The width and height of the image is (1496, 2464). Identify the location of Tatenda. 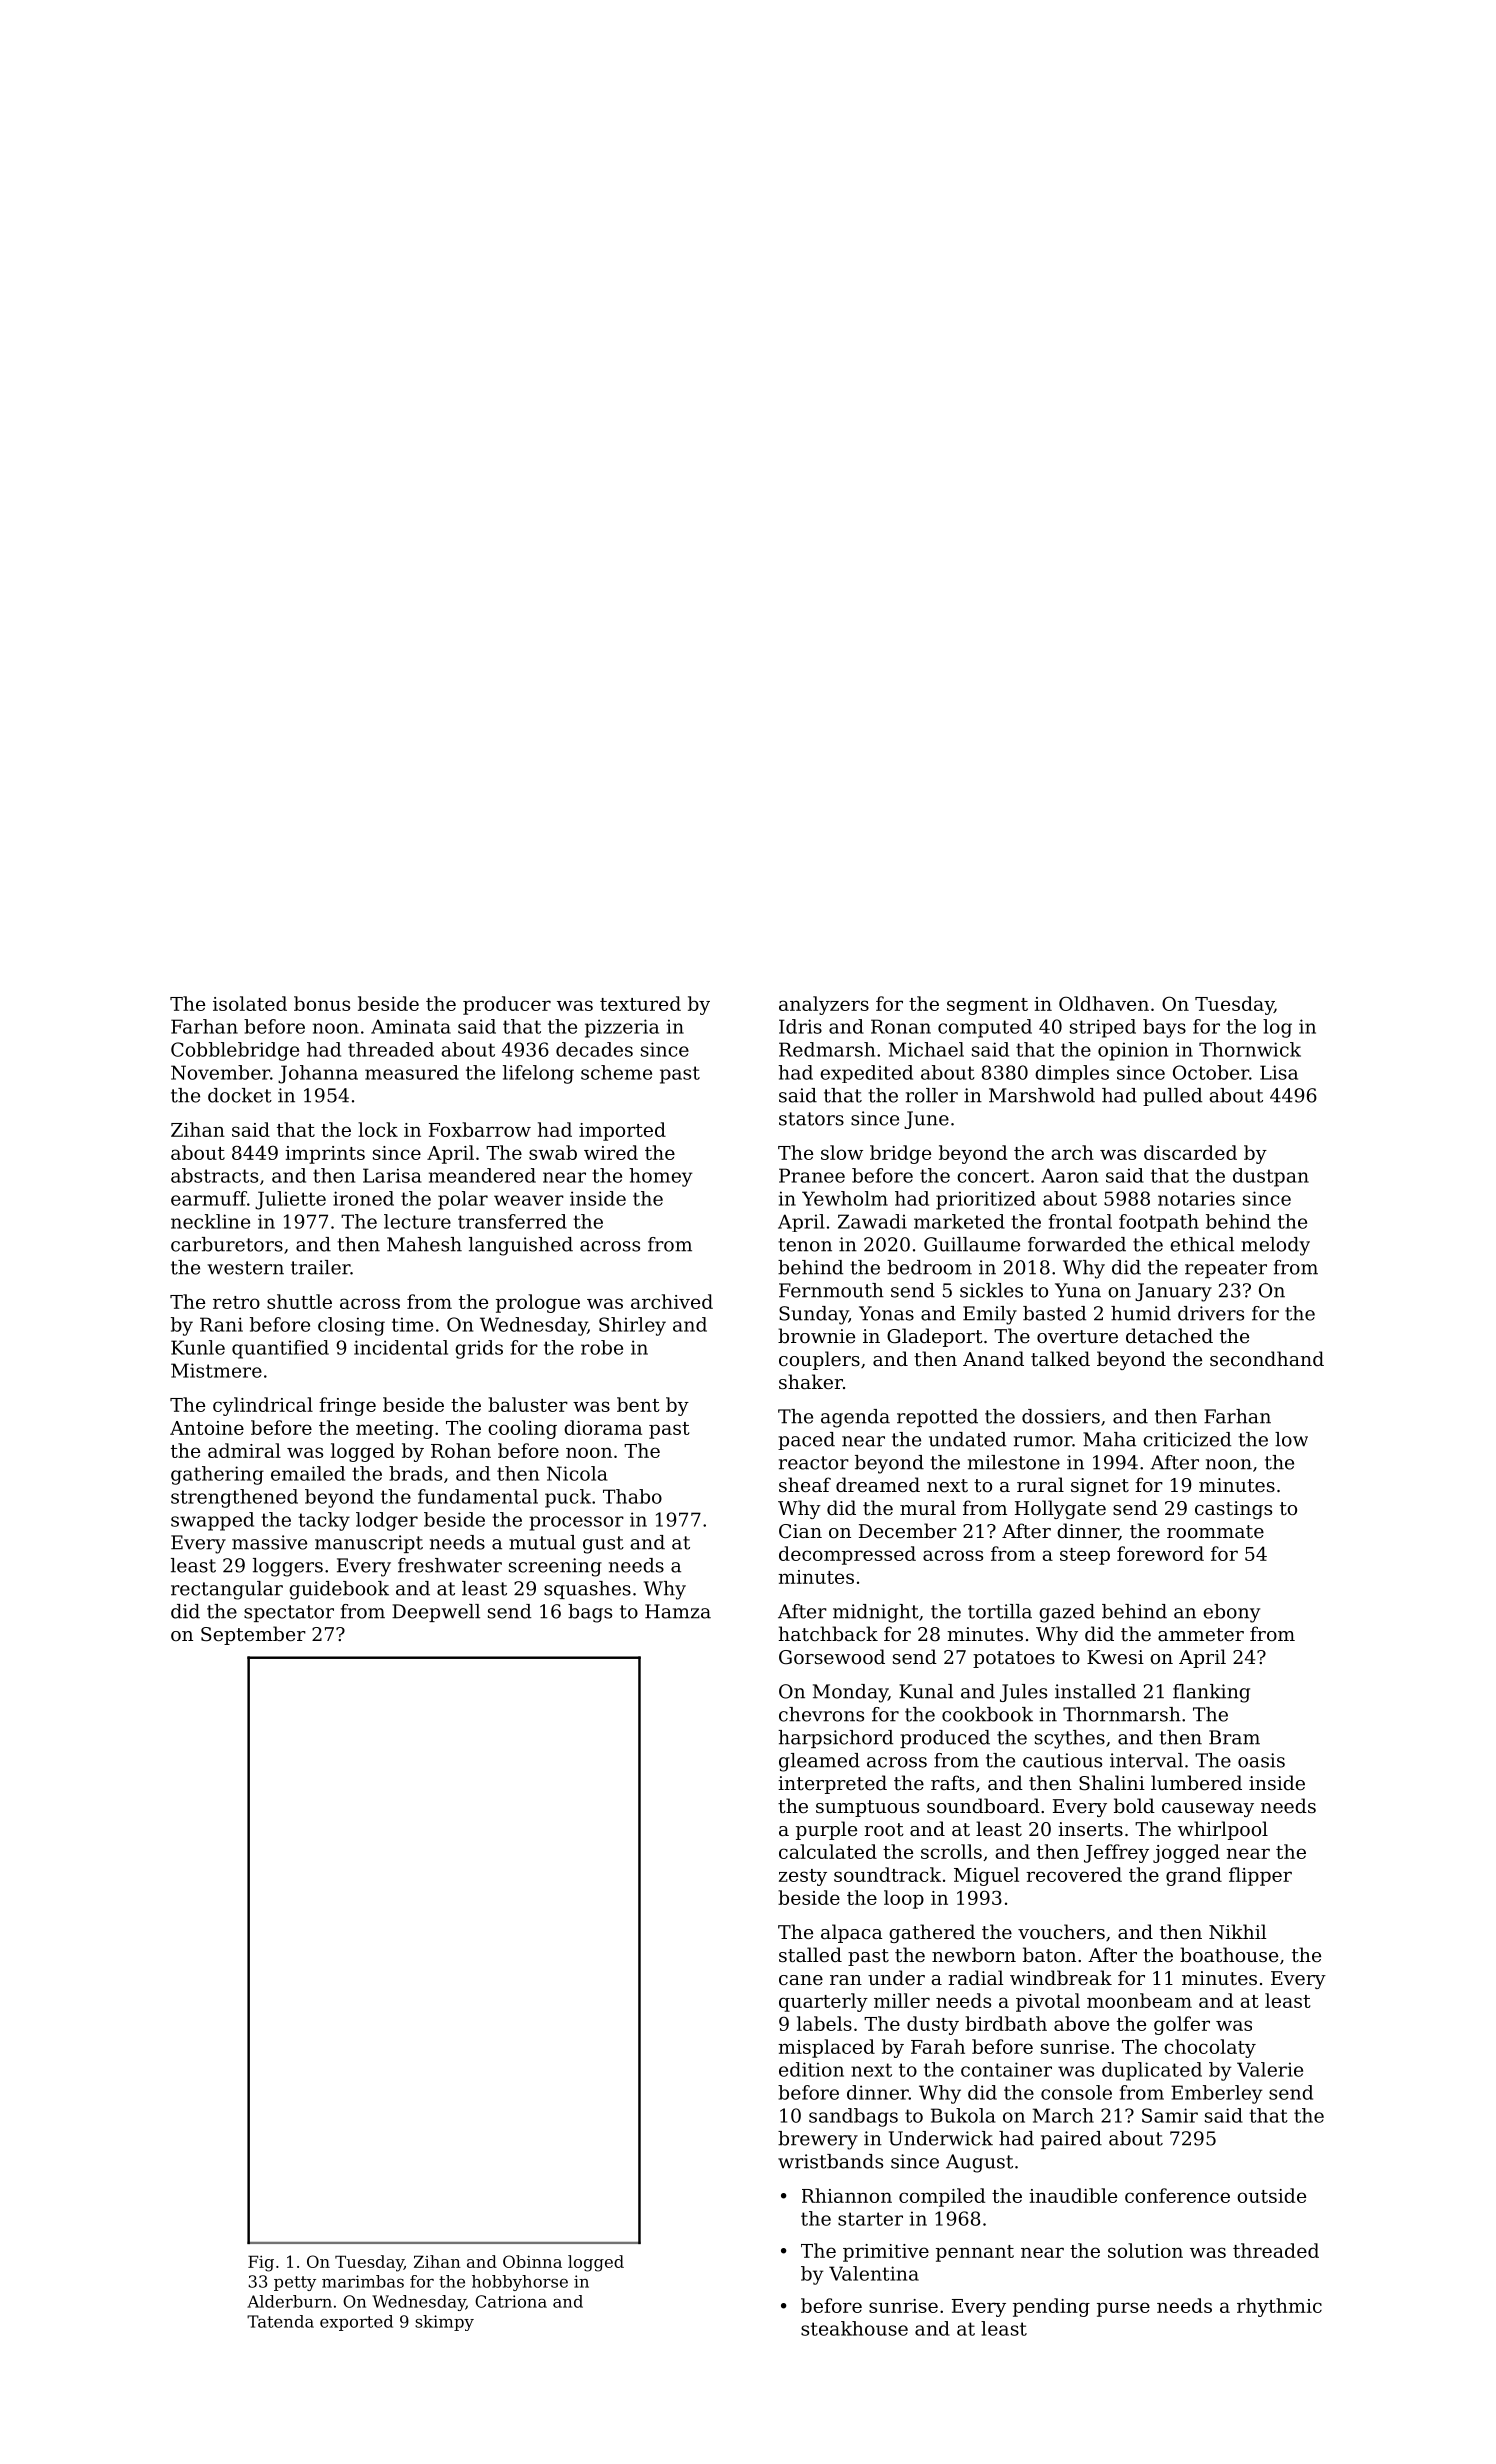
(280, 2321).
